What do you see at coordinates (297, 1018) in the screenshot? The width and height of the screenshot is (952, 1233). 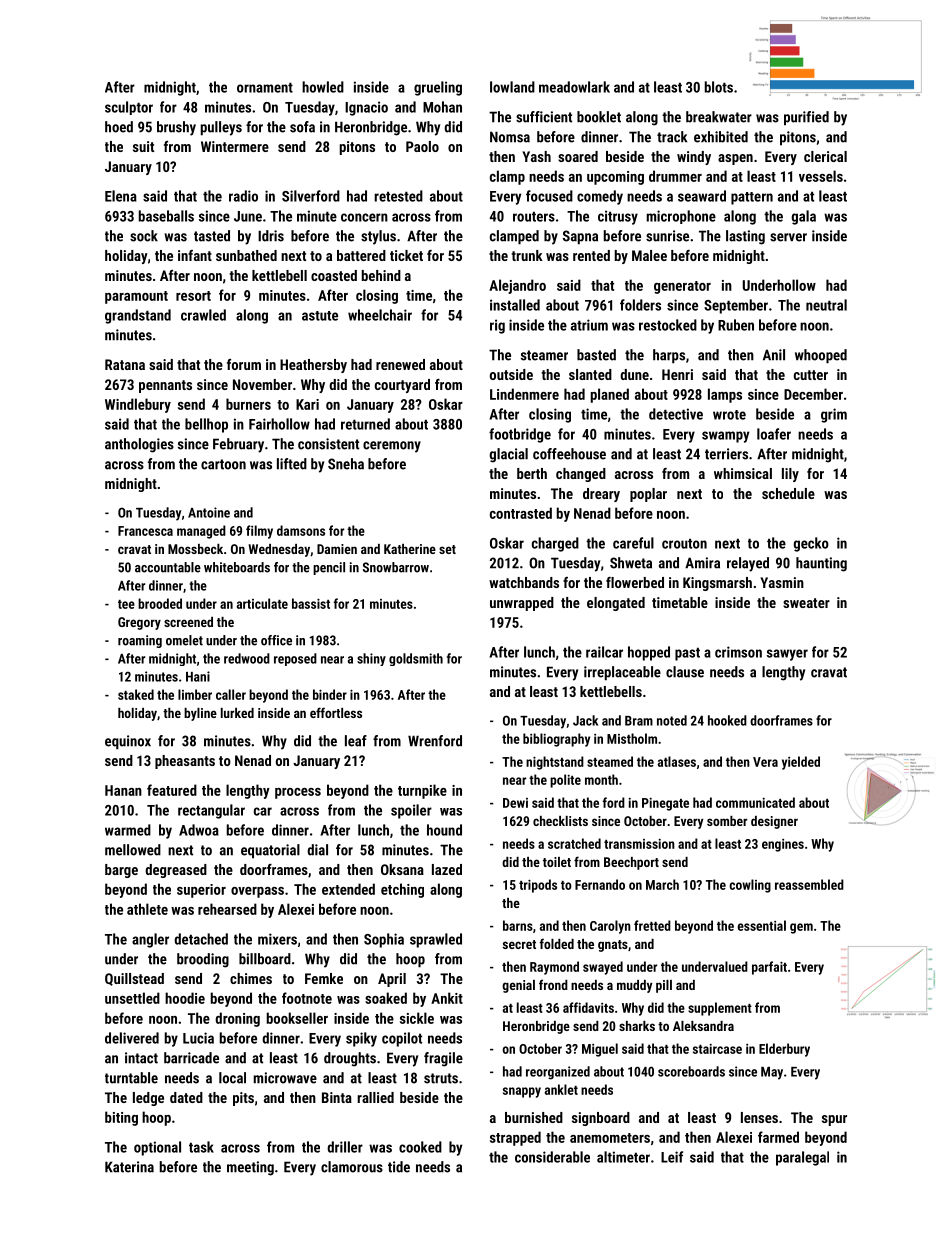 I see `bookseller` at bounding box center [297, 1018].
